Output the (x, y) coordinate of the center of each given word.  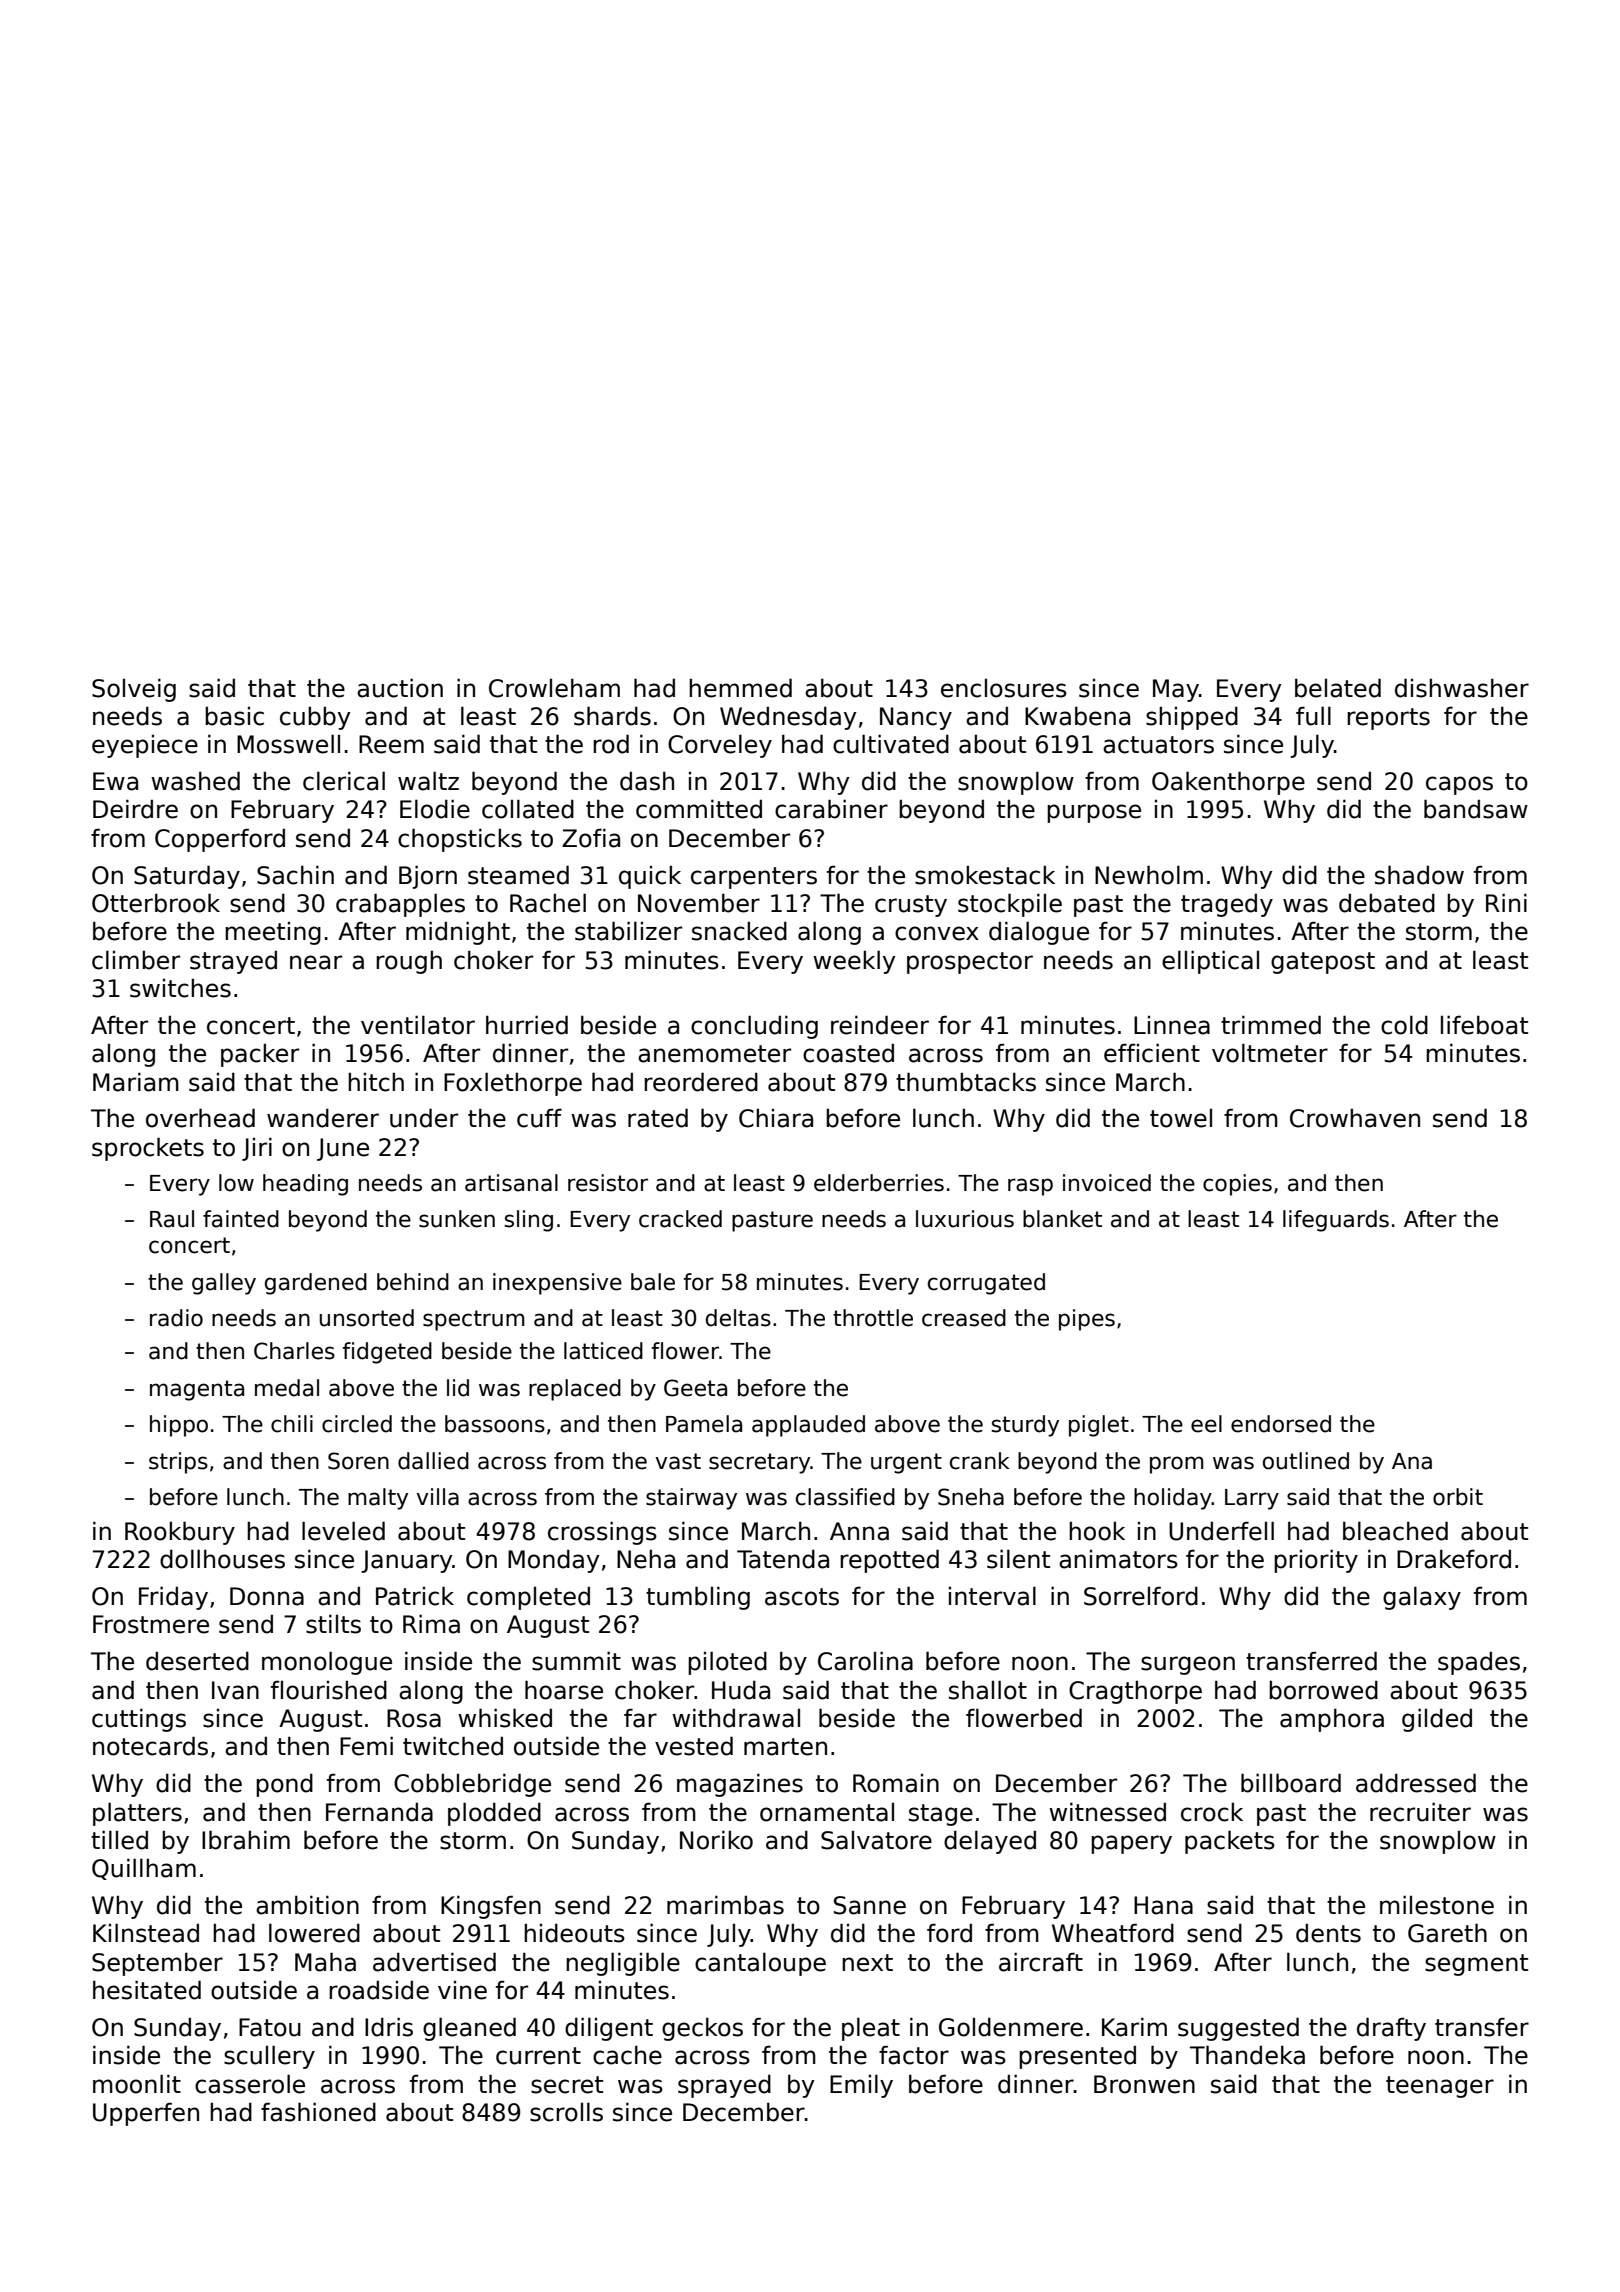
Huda (741, 1690)
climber (136, 960)
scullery (269, 2057)
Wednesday (788, 718)
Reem (391, 744)
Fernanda (379, 1812)
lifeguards (1336, 1221)
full (1313, 716)
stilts (333, 1624)
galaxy (1422, 1598)
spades (1479, 1663)
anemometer (714, 1054)
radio (176, 1318)
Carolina (865, 1661)
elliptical (1210, 962)
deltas (738, 1318)
